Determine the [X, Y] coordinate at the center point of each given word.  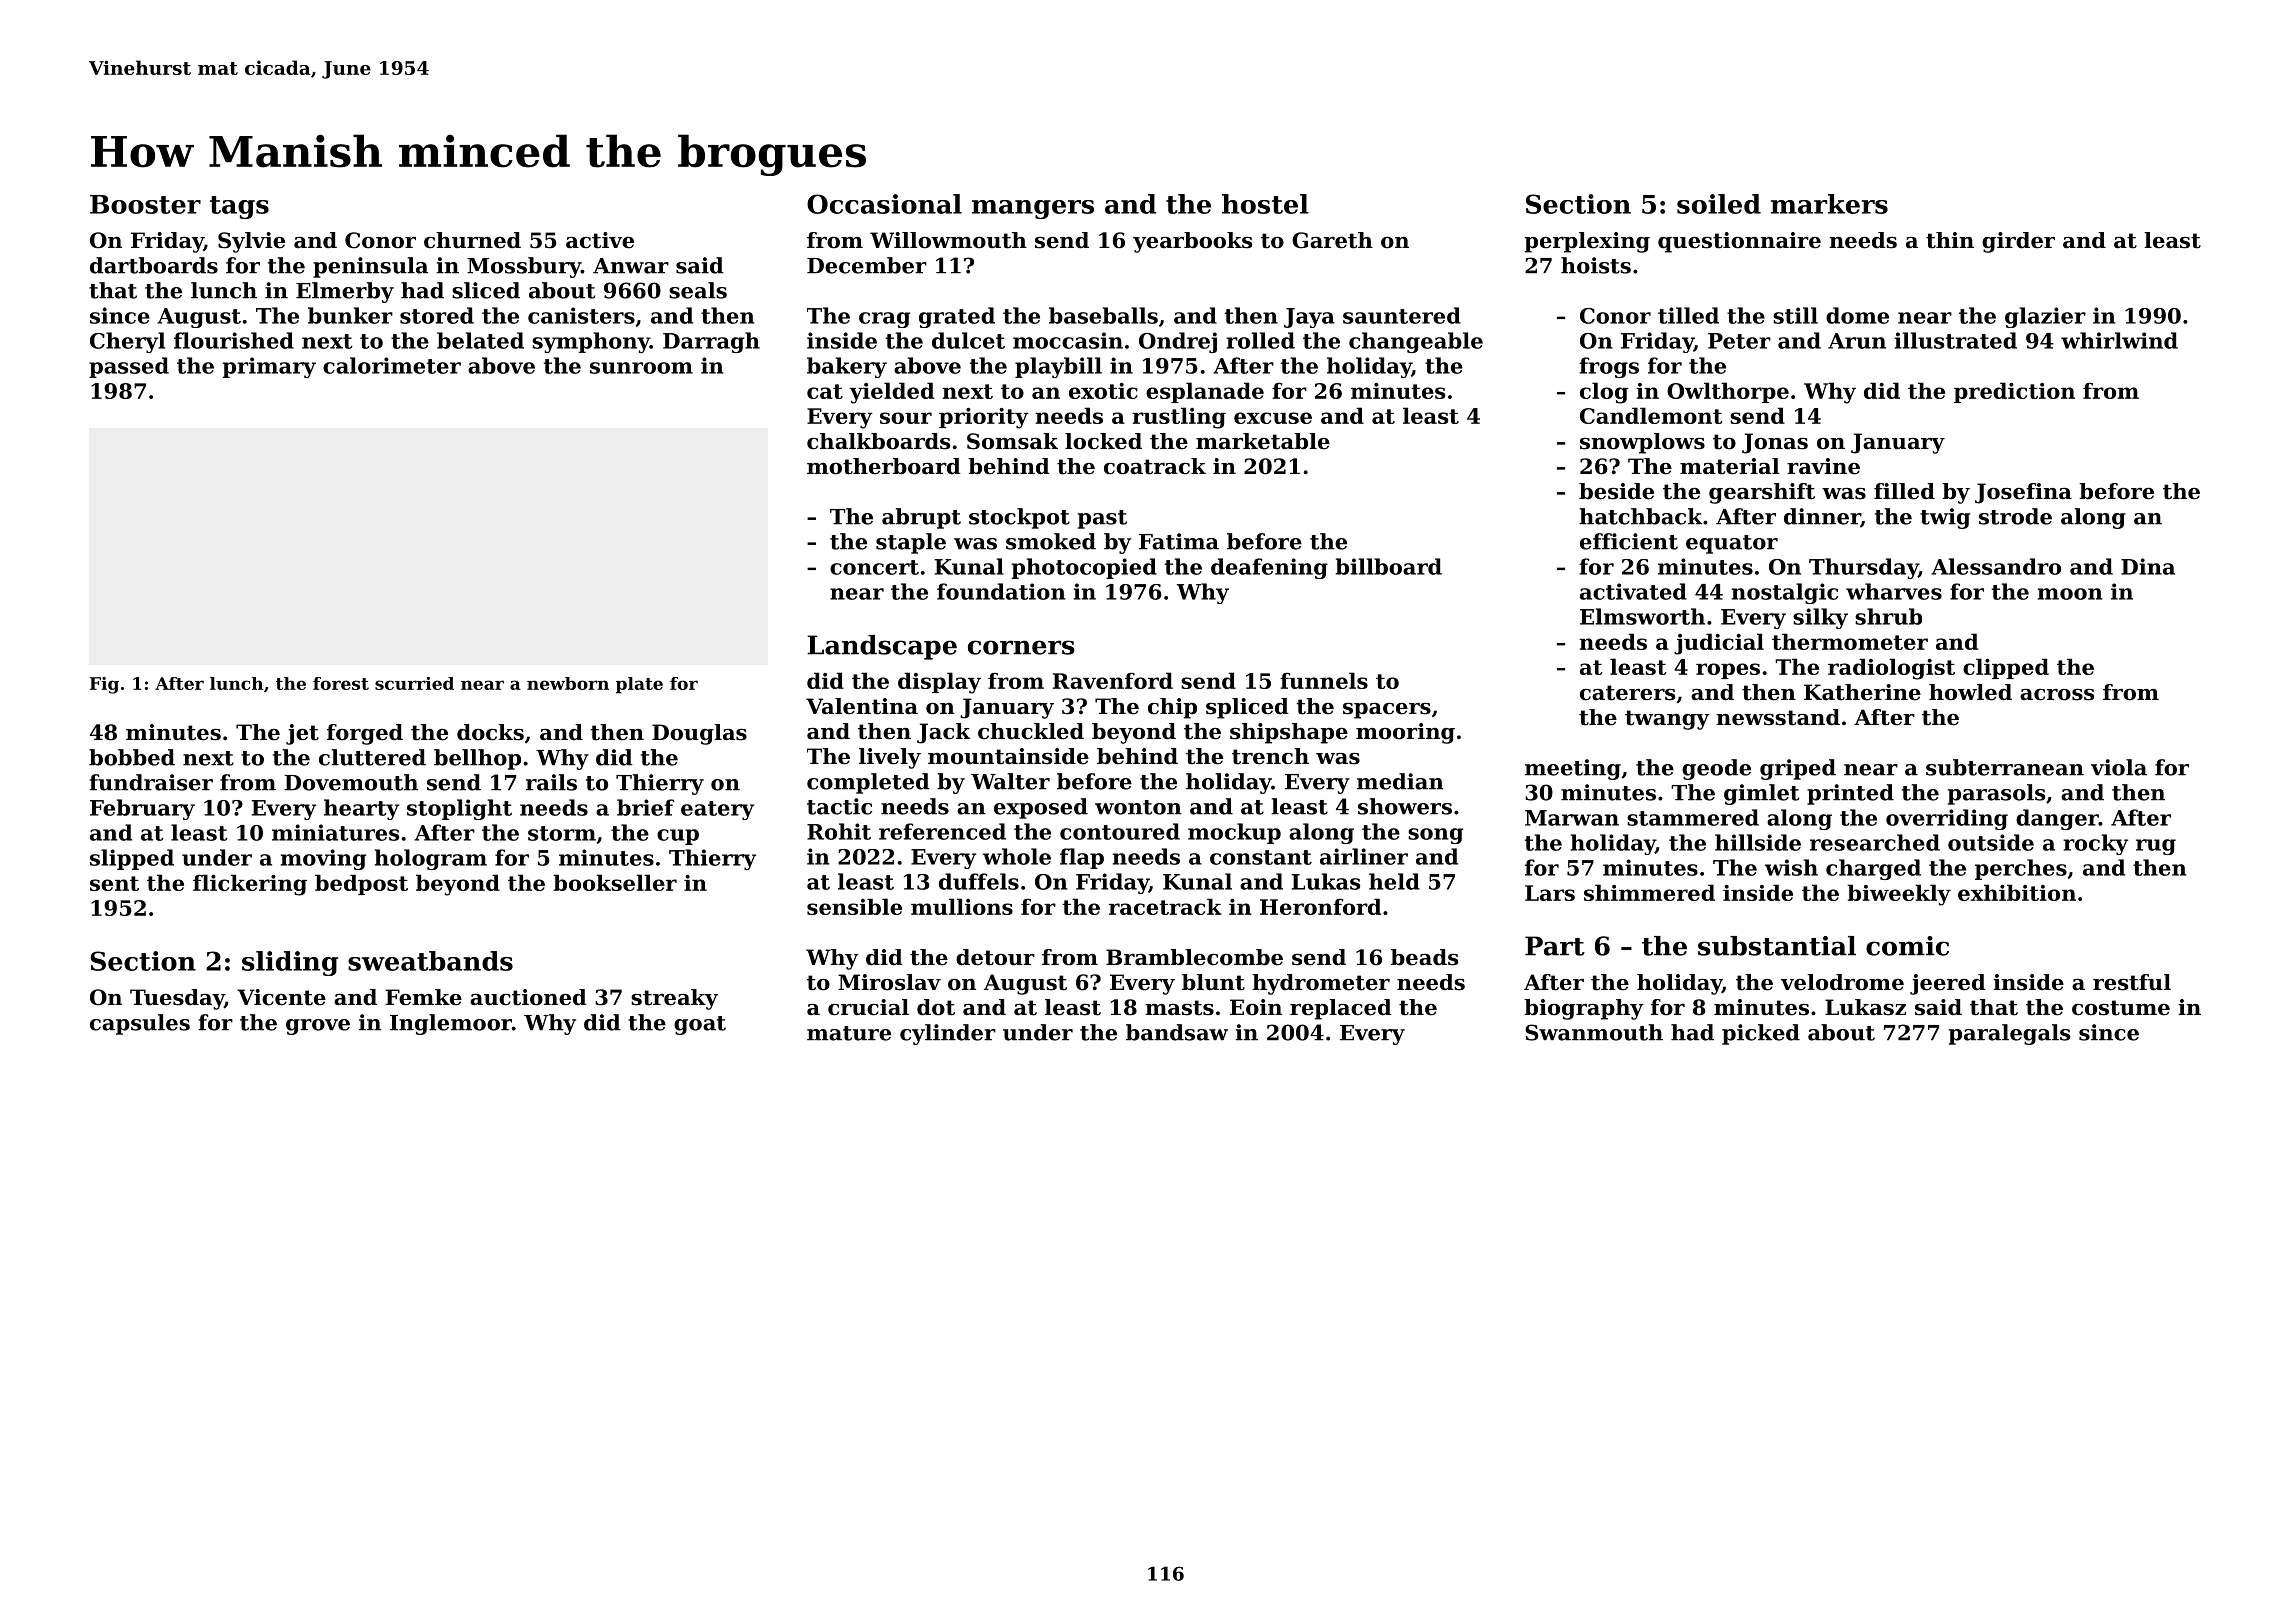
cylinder [948, 1034]
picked [1761, 1034]
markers [1829, 204]
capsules [140, 1024]
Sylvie [251, 242]
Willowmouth [948, 240]
